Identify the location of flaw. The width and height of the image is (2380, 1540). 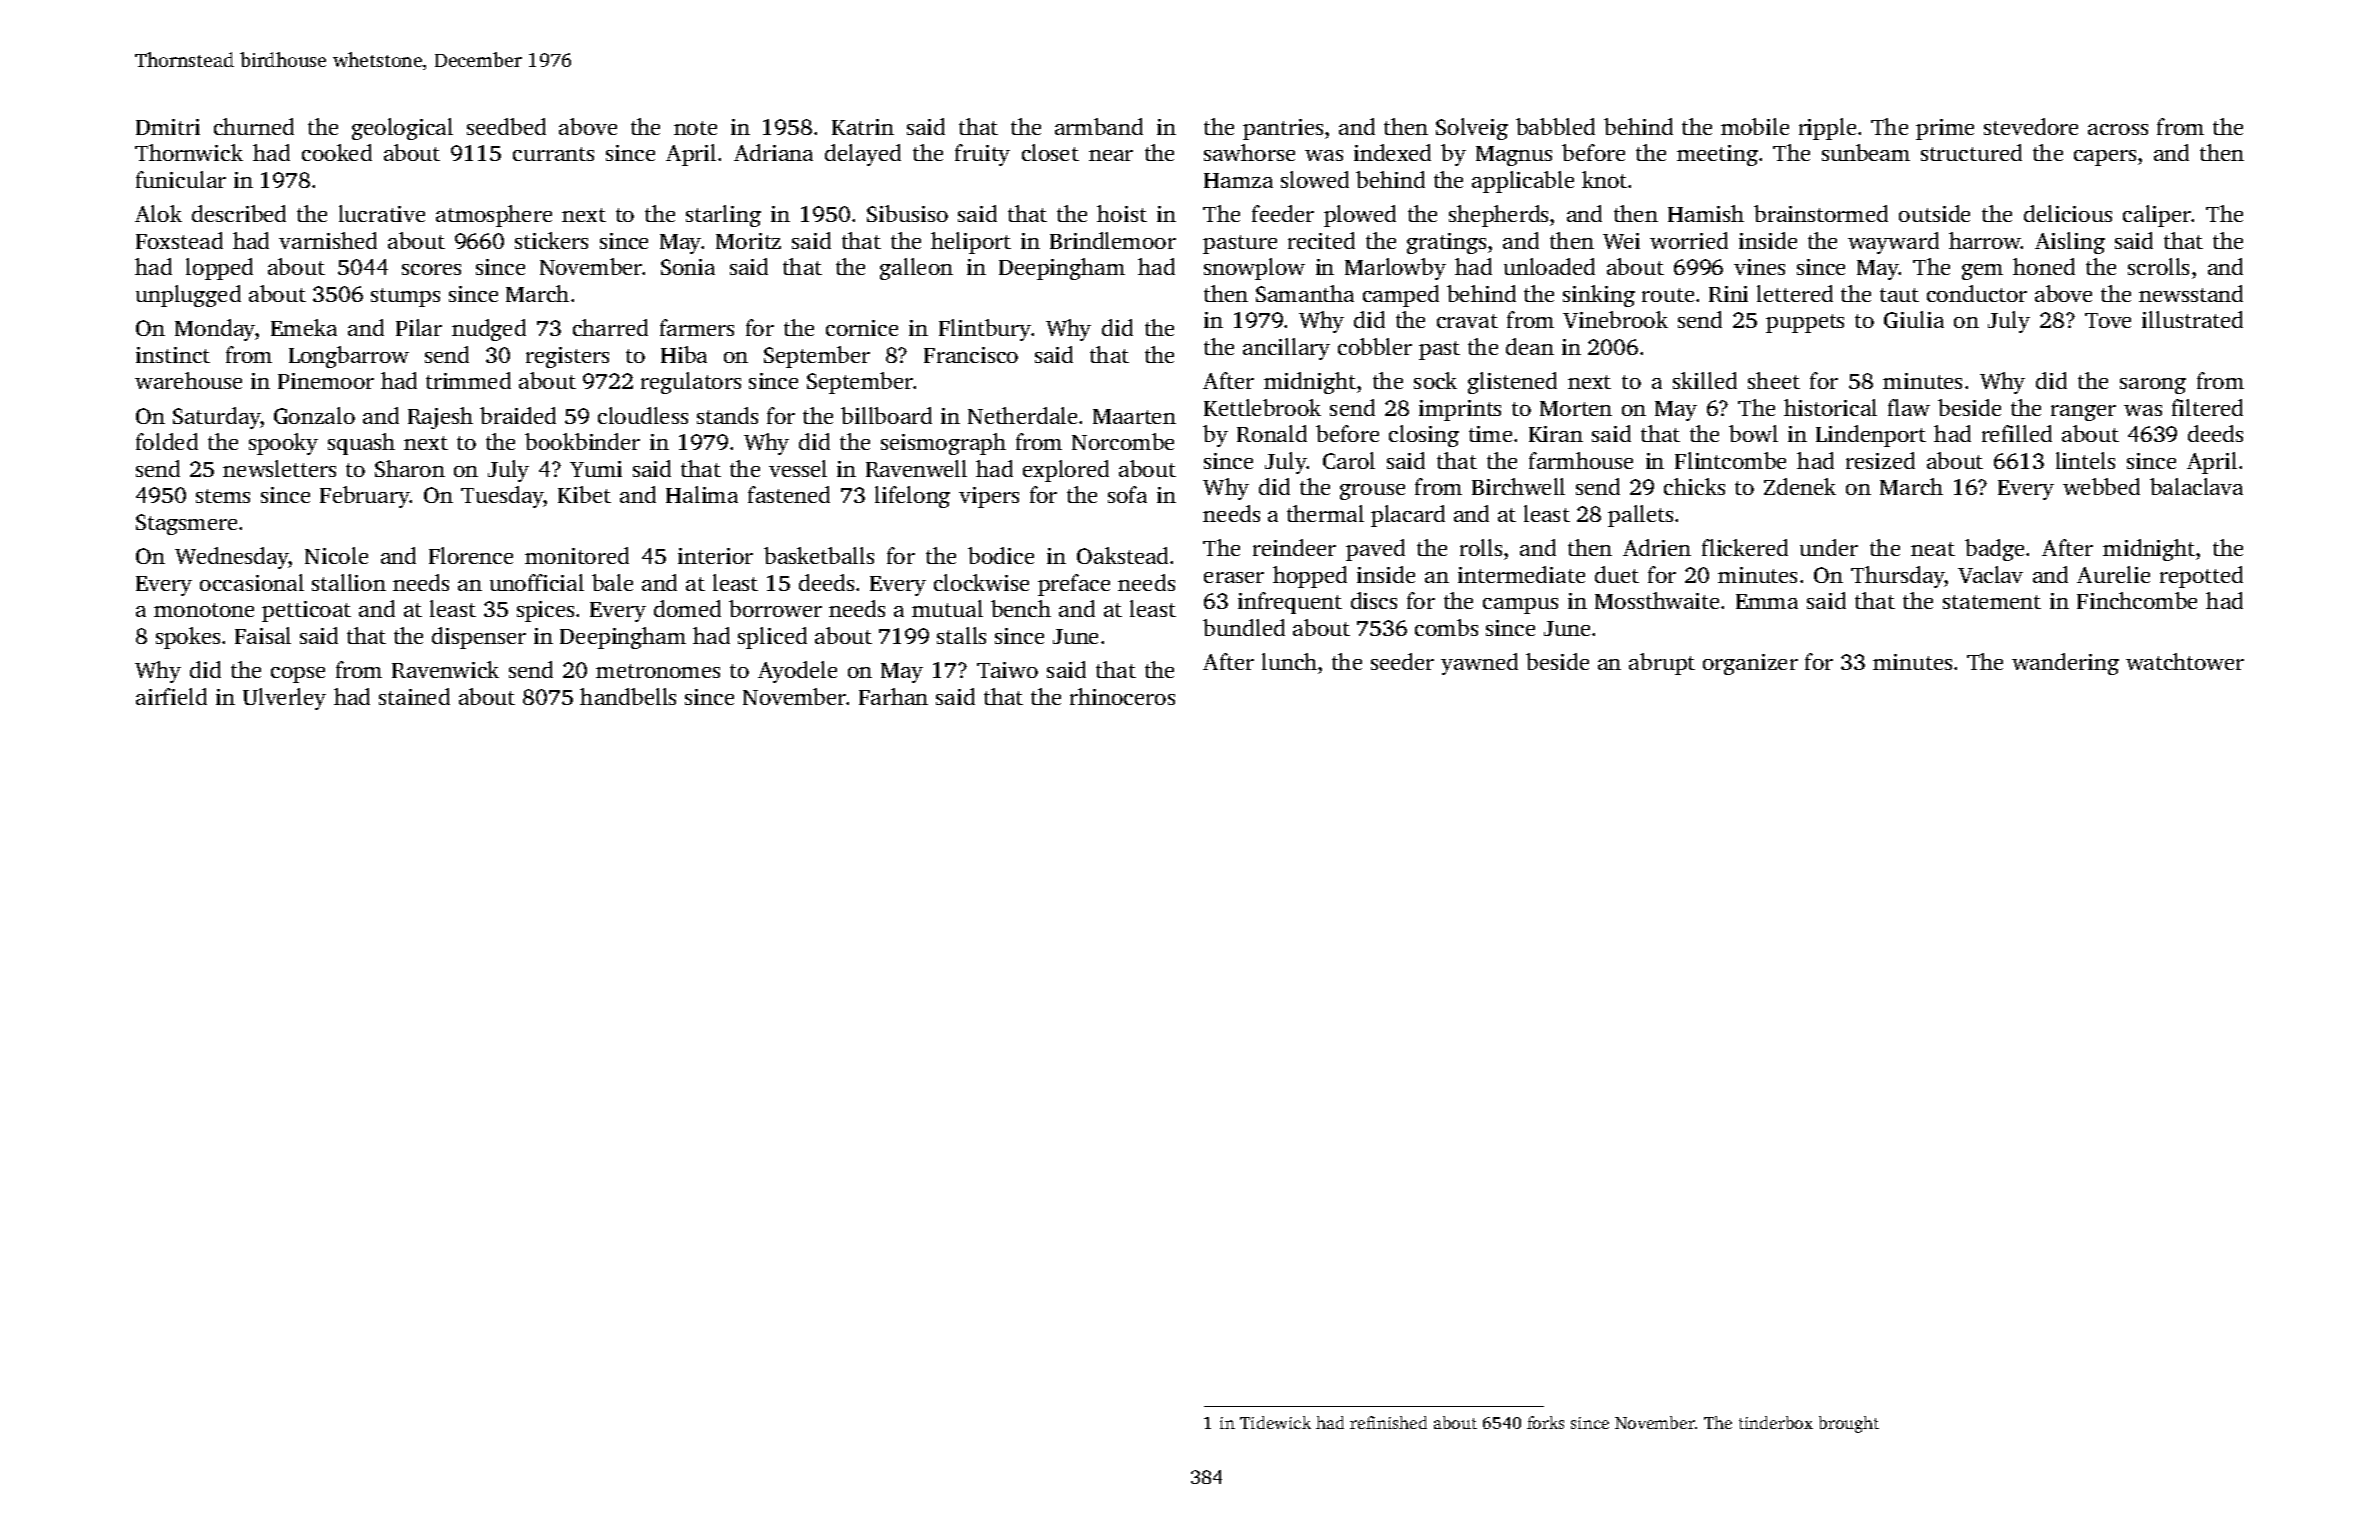
(1909, 407).
